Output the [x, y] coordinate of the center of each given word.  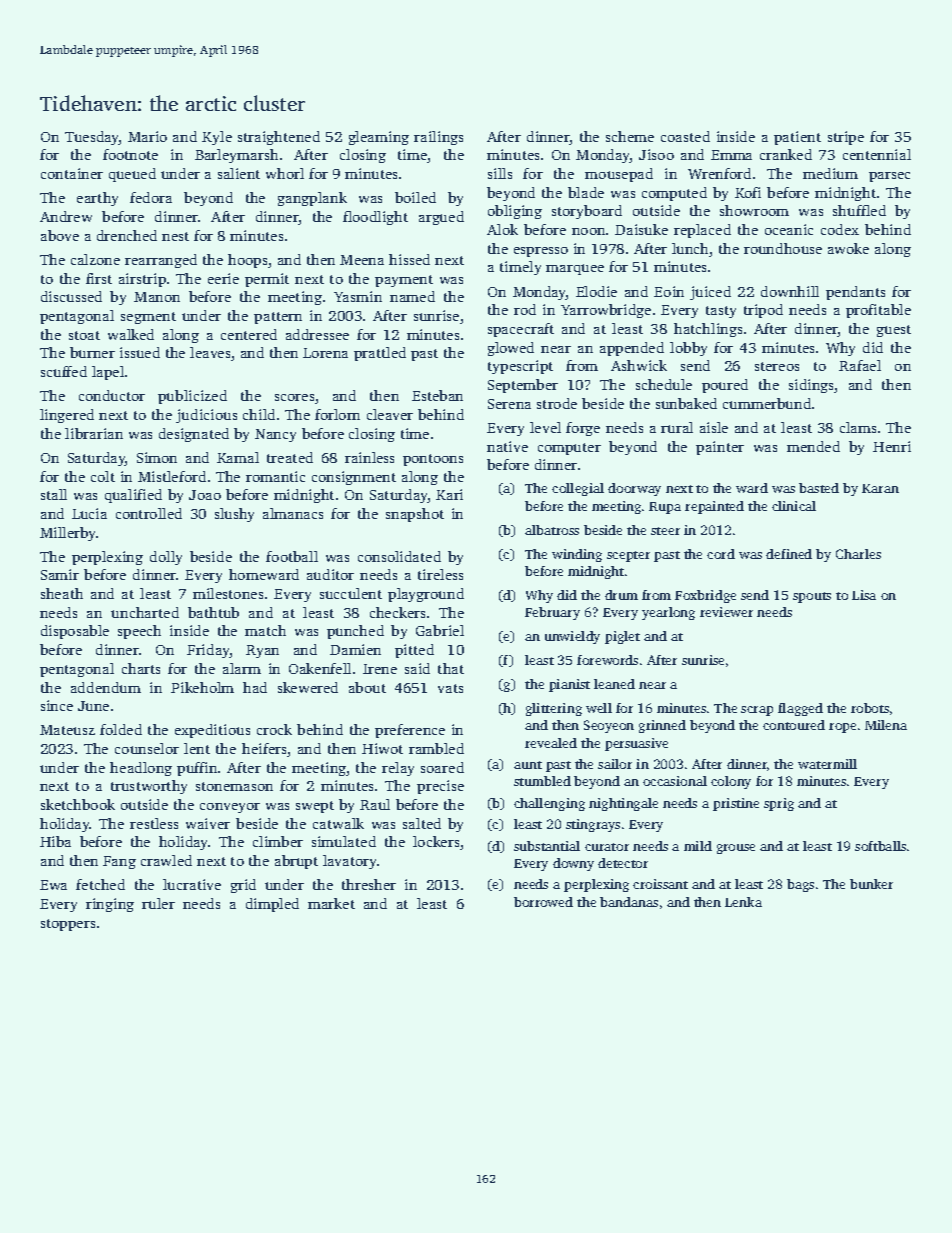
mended [813, 446]
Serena [509, 404]
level [545, 427]
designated [194, 435]
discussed [71, 296]
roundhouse [783, 248]
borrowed [543, 902]
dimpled [272, 905]
